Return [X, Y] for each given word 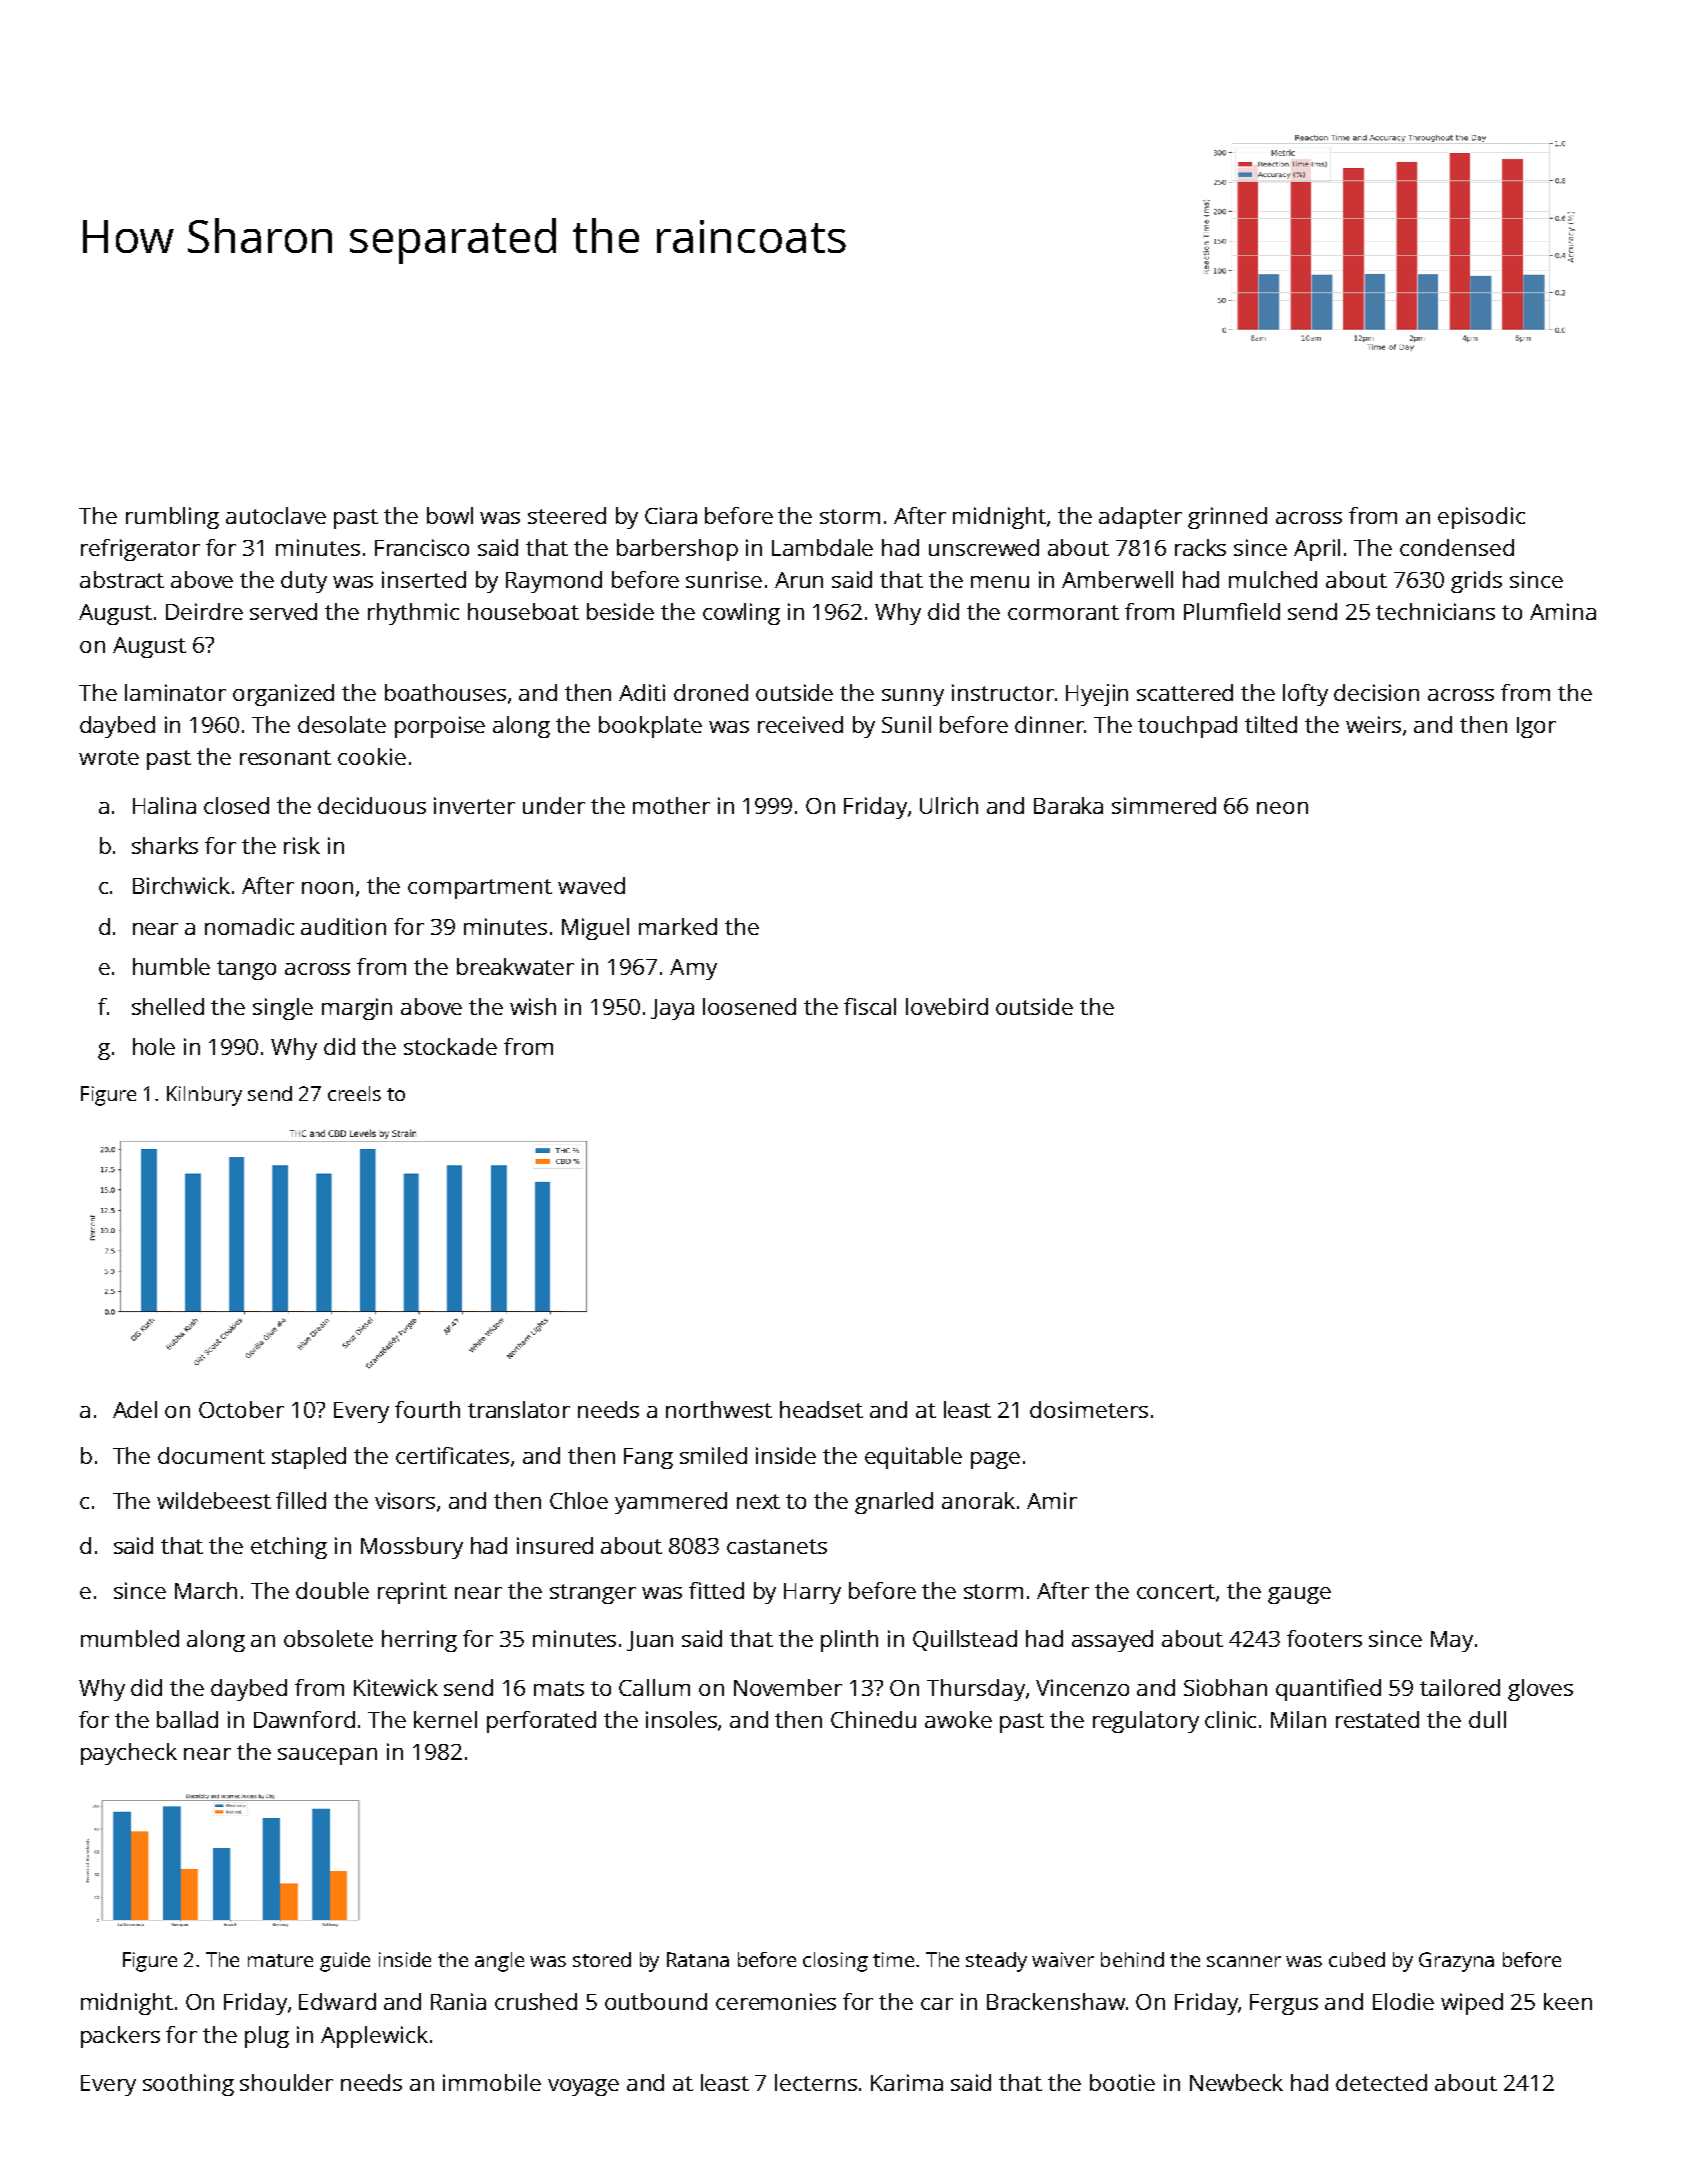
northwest [719, 1409]
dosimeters [1089, 1409]
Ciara [671, 515]
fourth [427, 1409]
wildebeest [214, 1500]
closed [236, 805]
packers [120, 2037]
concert [1176, 1591]
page [995, 1460]
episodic [1481, 518]
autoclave [276, 515]
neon [1282, 808]
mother [671, 805]
